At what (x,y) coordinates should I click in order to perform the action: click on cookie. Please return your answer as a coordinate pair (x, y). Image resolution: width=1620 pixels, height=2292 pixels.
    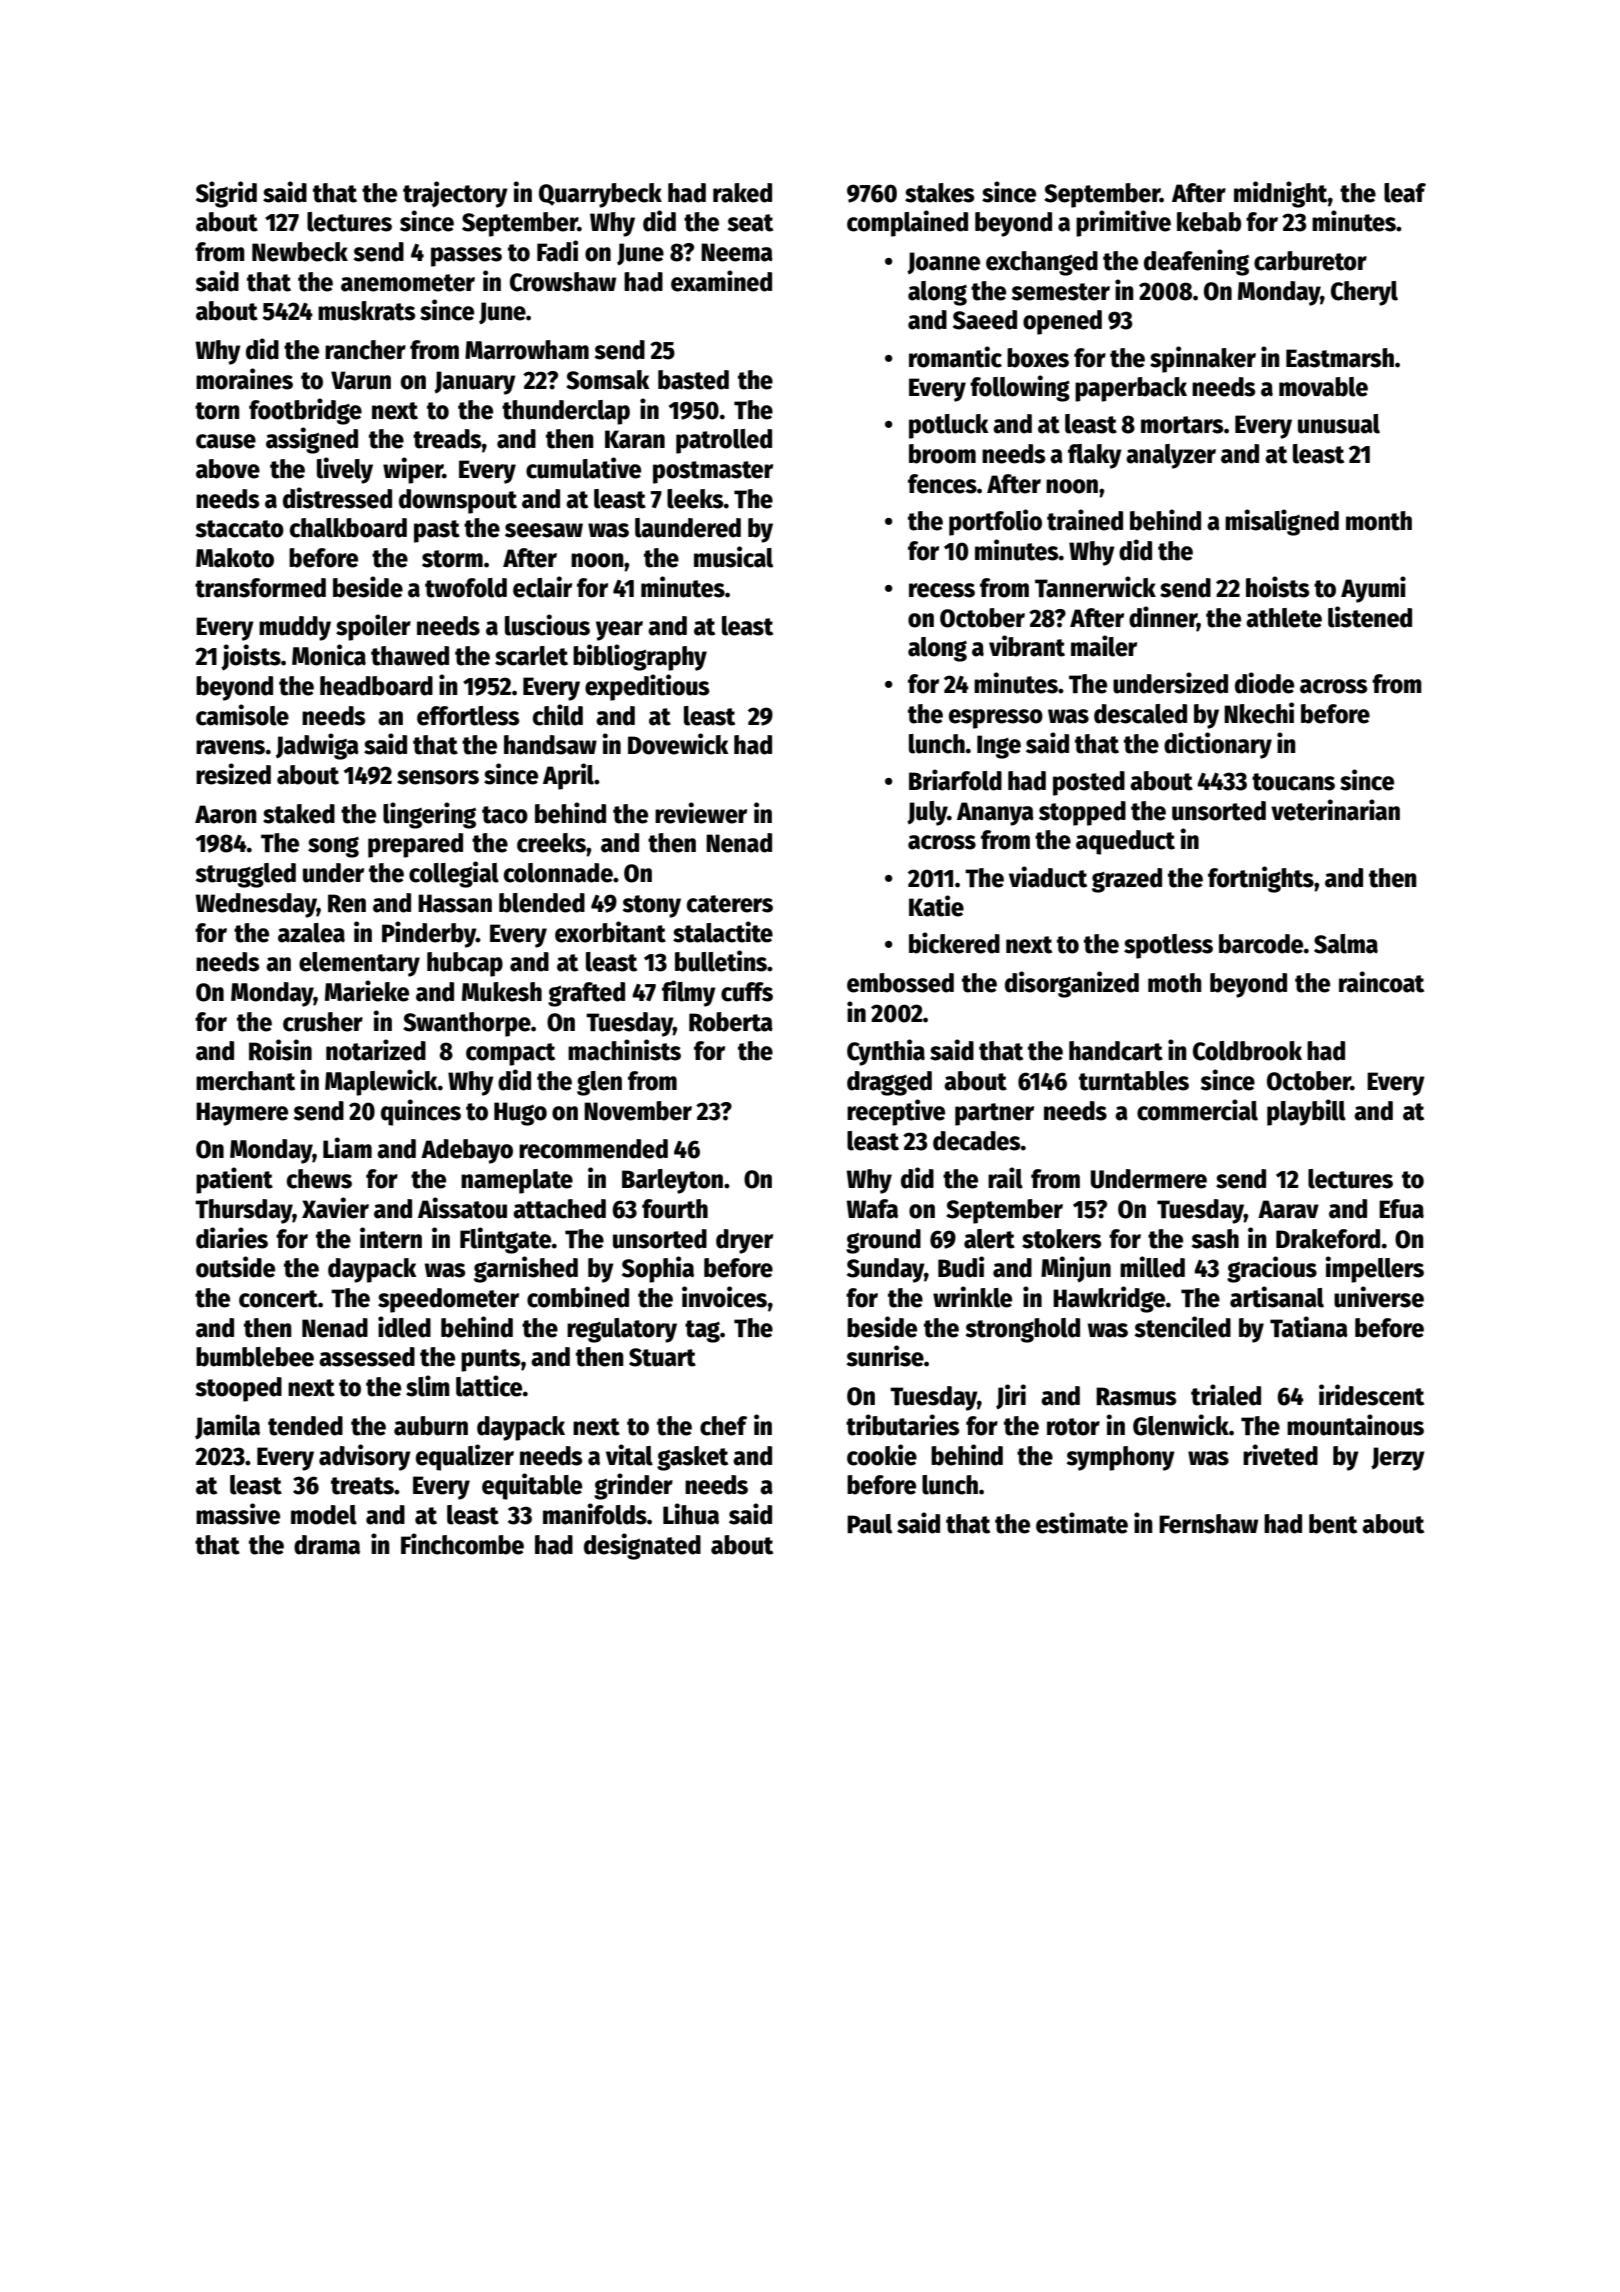
    Looking at the image, I should click on (882, 1455).
